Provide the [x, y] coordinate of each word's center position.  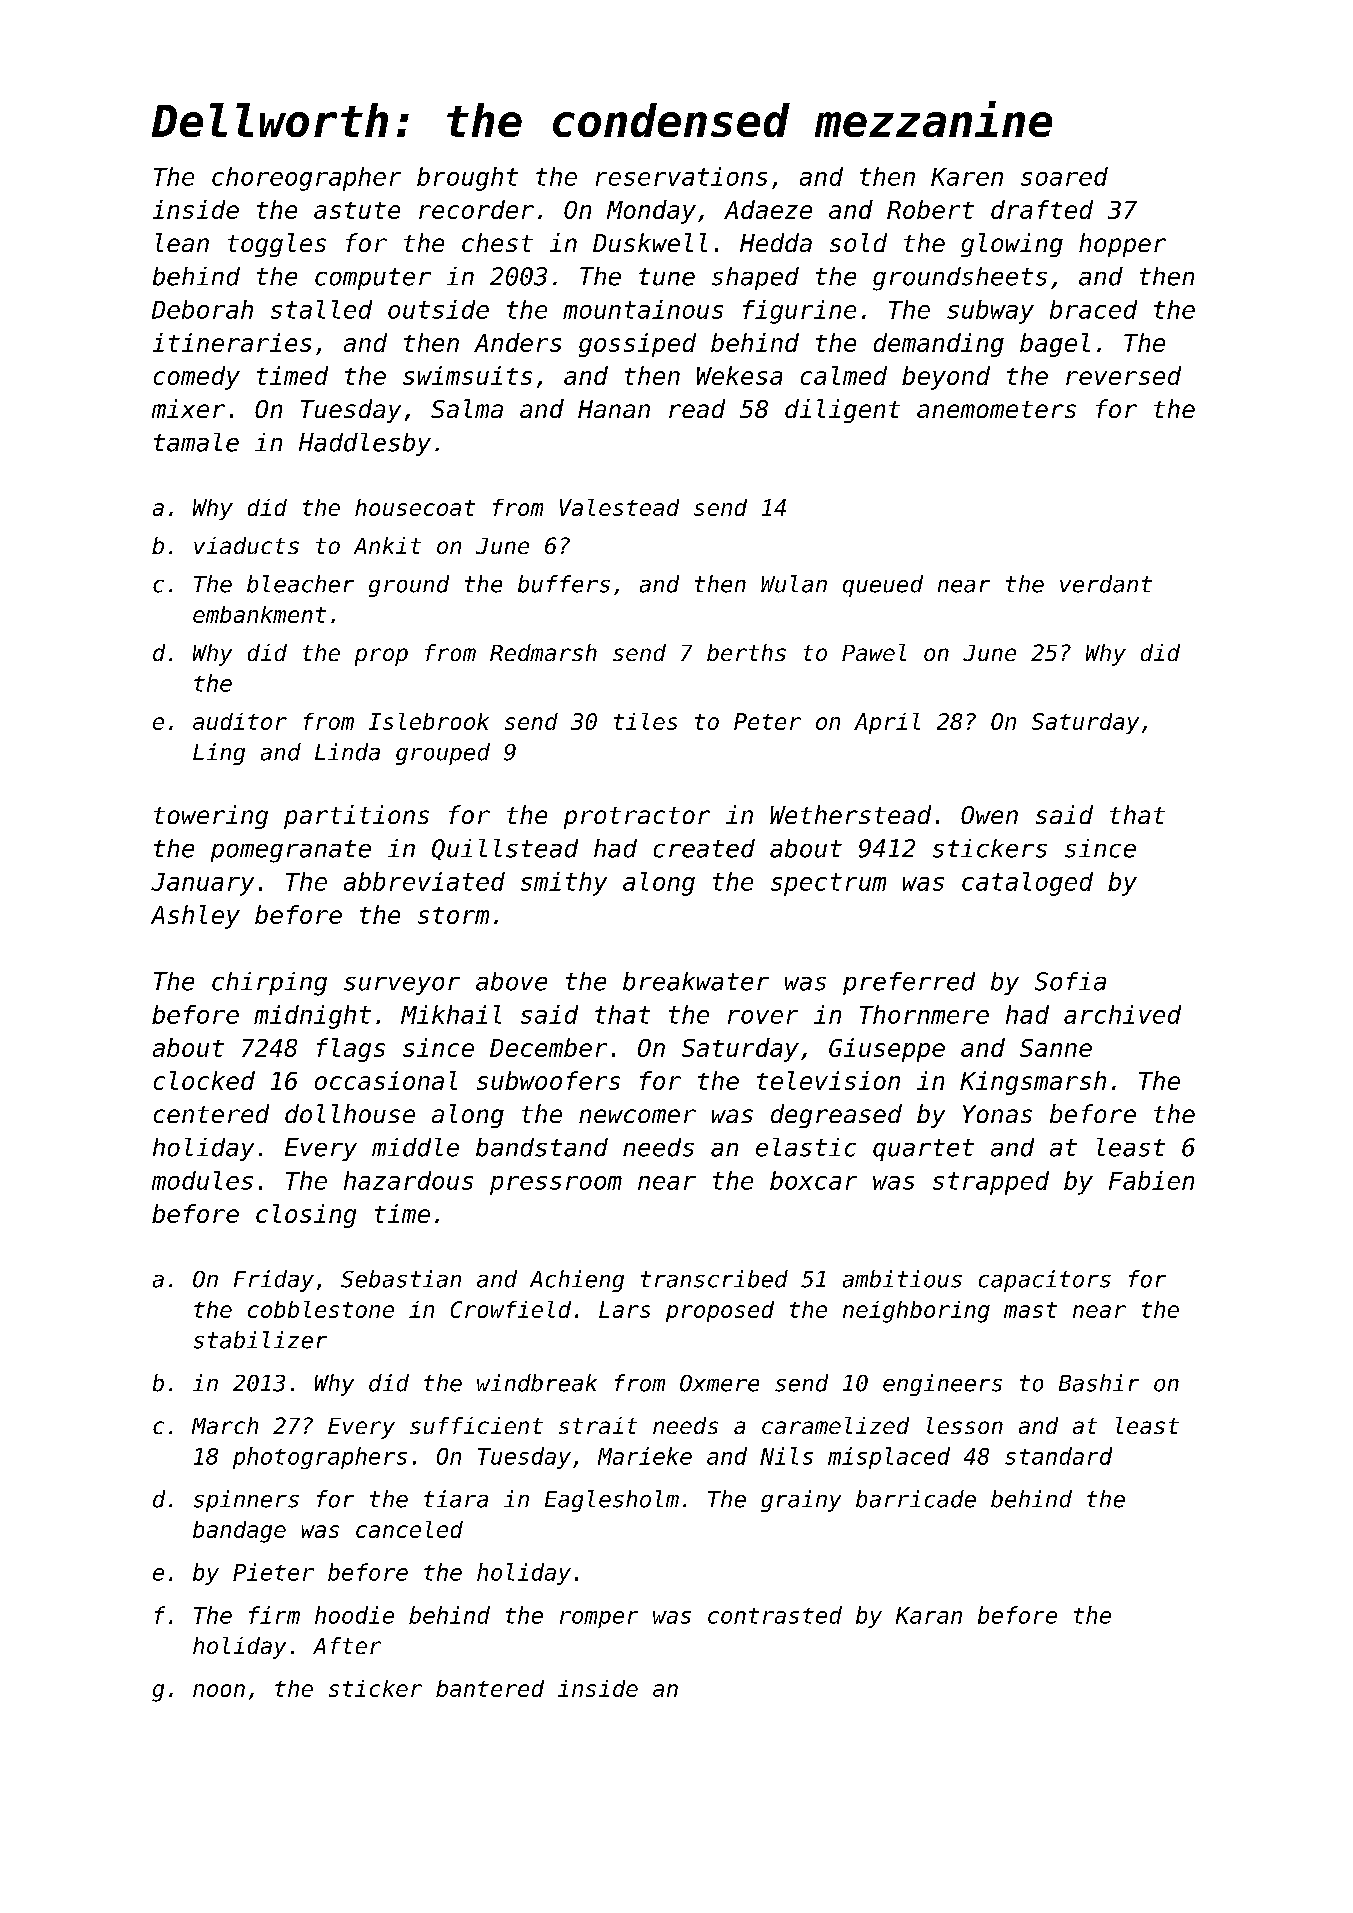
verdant [1106, 584]
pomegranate [291, 851]
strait [598, 1425]
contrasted [775, 1615]
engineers [942, 1385]
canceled [409, 1529]
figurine [799, 312]
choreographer [306, 179]
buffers [564, 584]
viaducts [246, 545]
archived [1122, 1014]
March [225, 1425]
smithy [564, 884]
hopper [1122, 245]
